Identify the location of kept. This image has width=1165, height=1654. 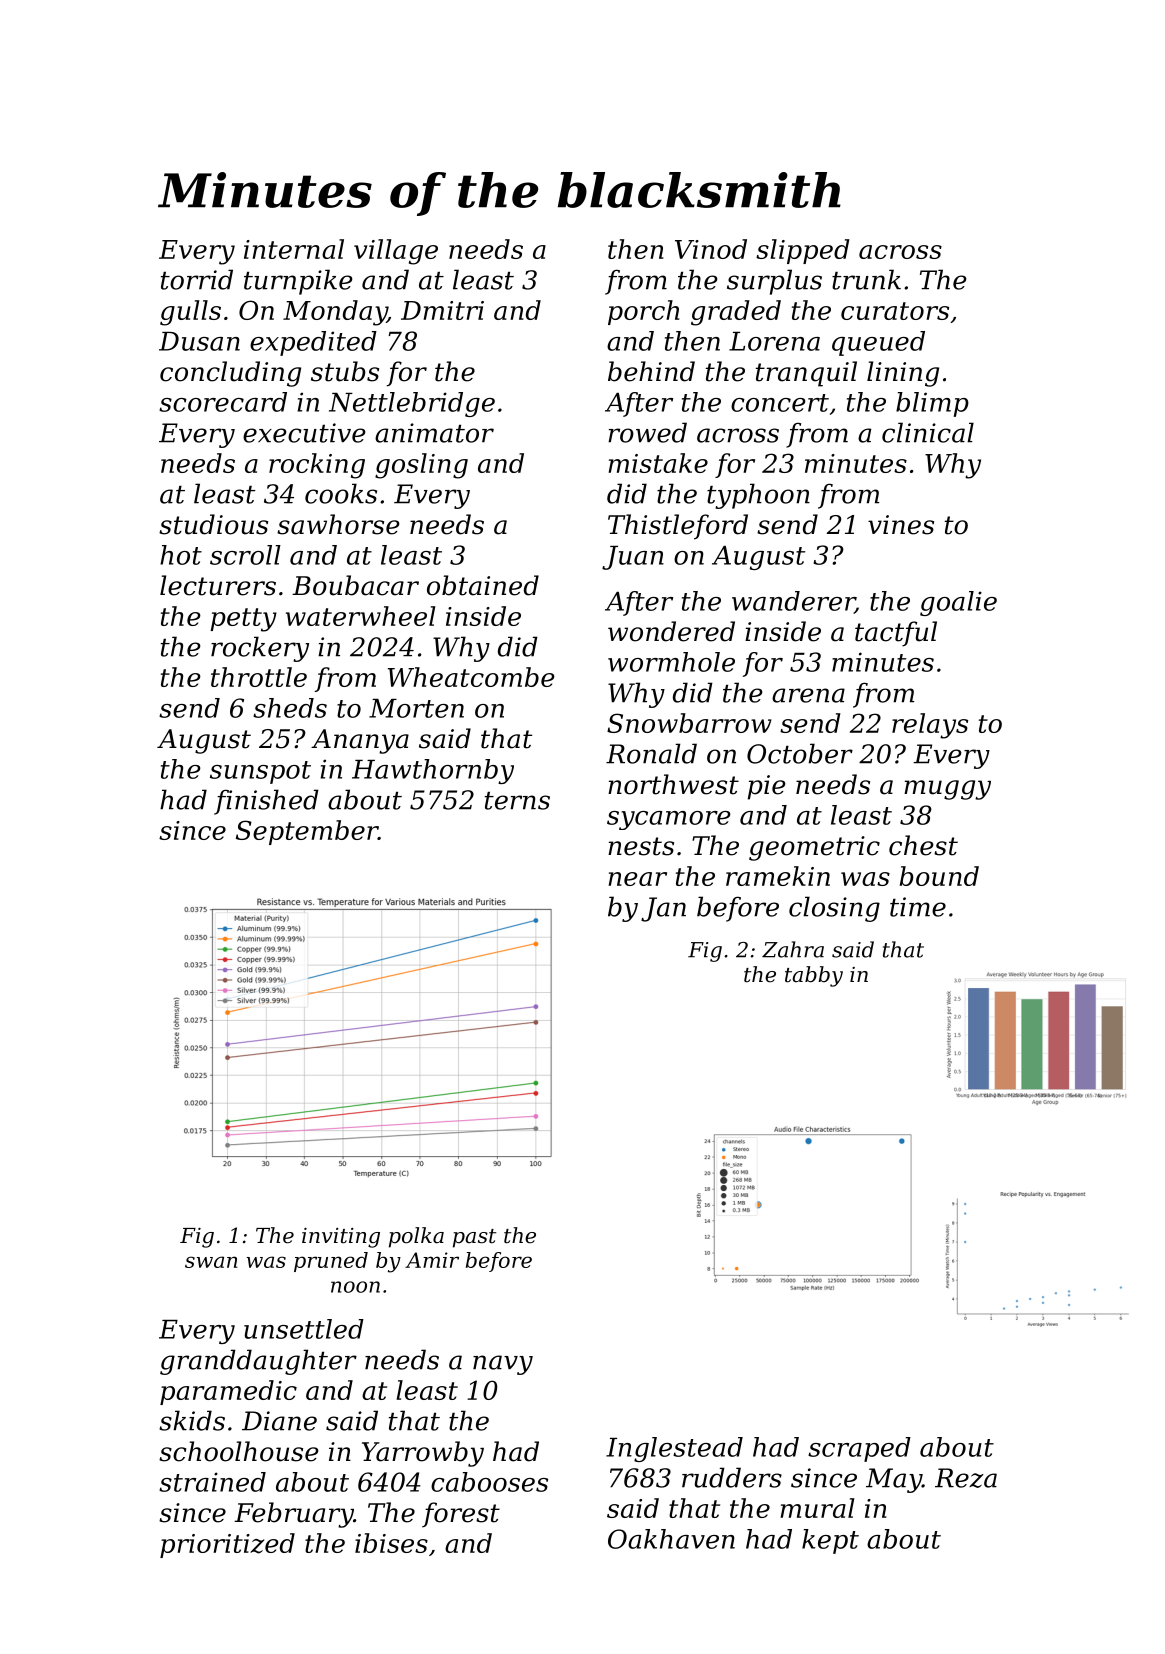
(830, 1541).
